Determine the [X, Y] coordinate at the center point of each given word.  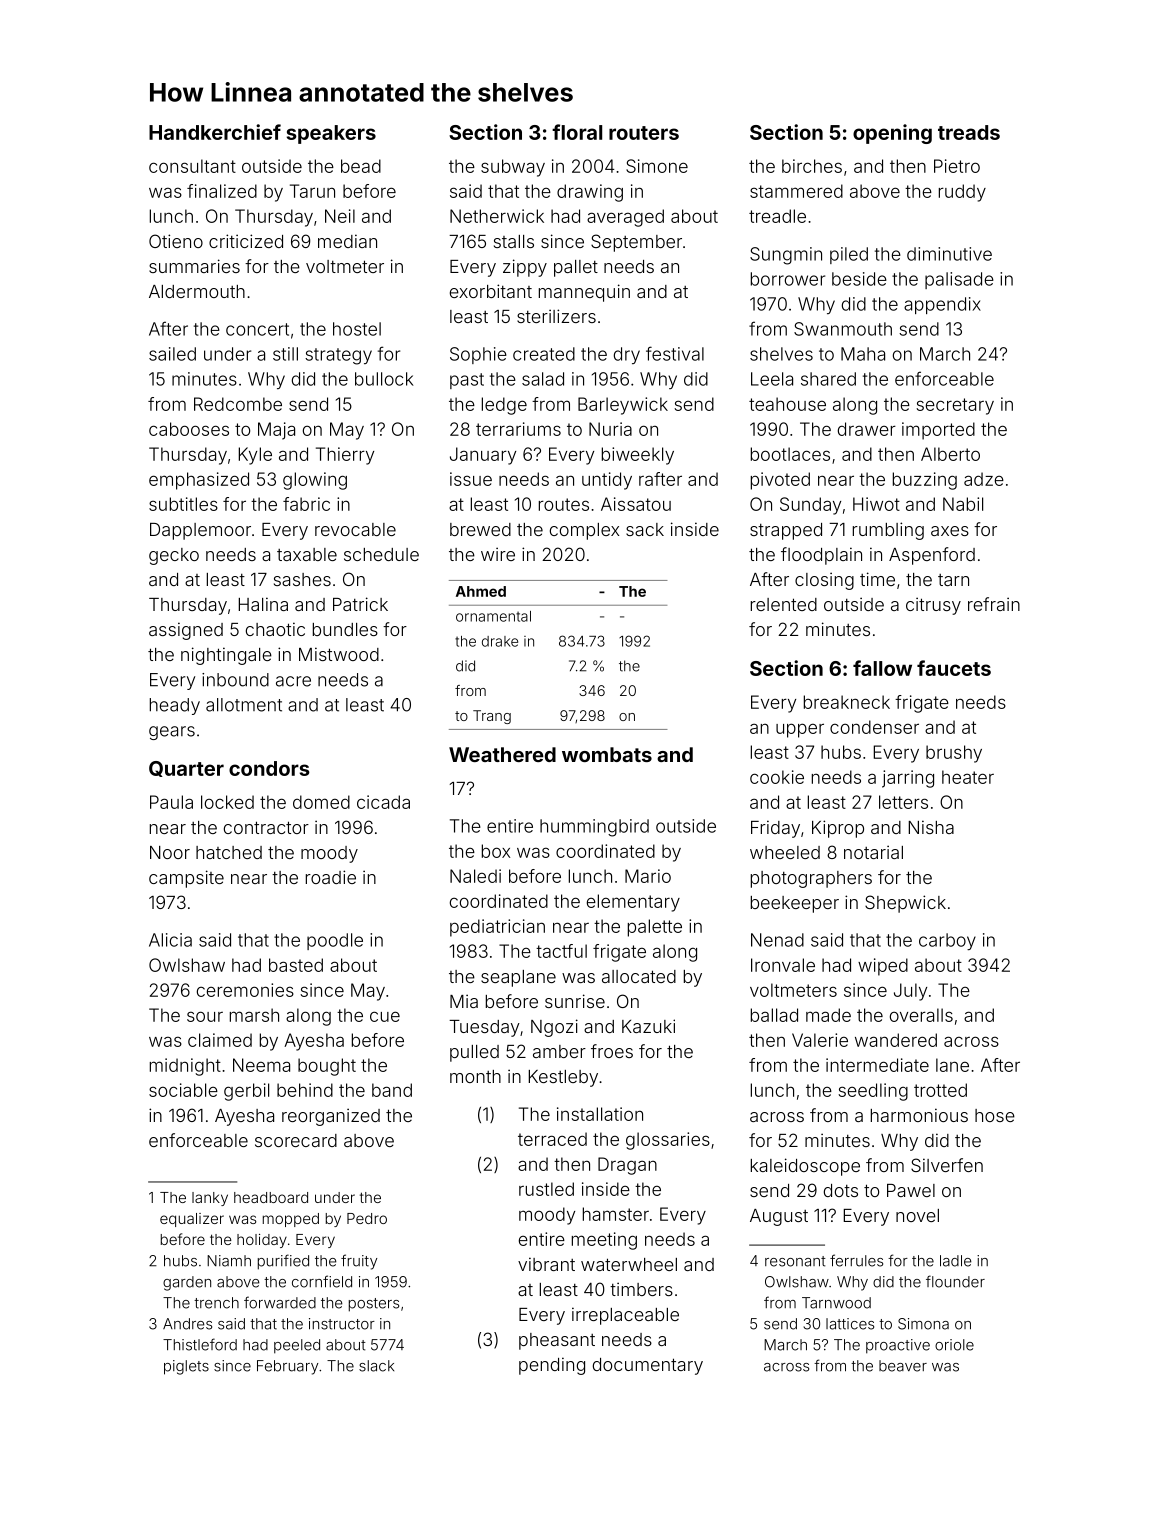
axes [950, 531]
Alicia [170, 940]
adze [984, 479]
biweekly [638, 456]
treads [969, 132]
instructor [342, 1324]
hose [995, 1115]
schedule [381, 554]
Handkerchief [215, 132]
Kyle [255, 456]
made [828, 1015]
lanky [210, 1199]
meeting [604, 1241]
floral [577, 132]
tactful [561, 951]
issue [471, 479]
